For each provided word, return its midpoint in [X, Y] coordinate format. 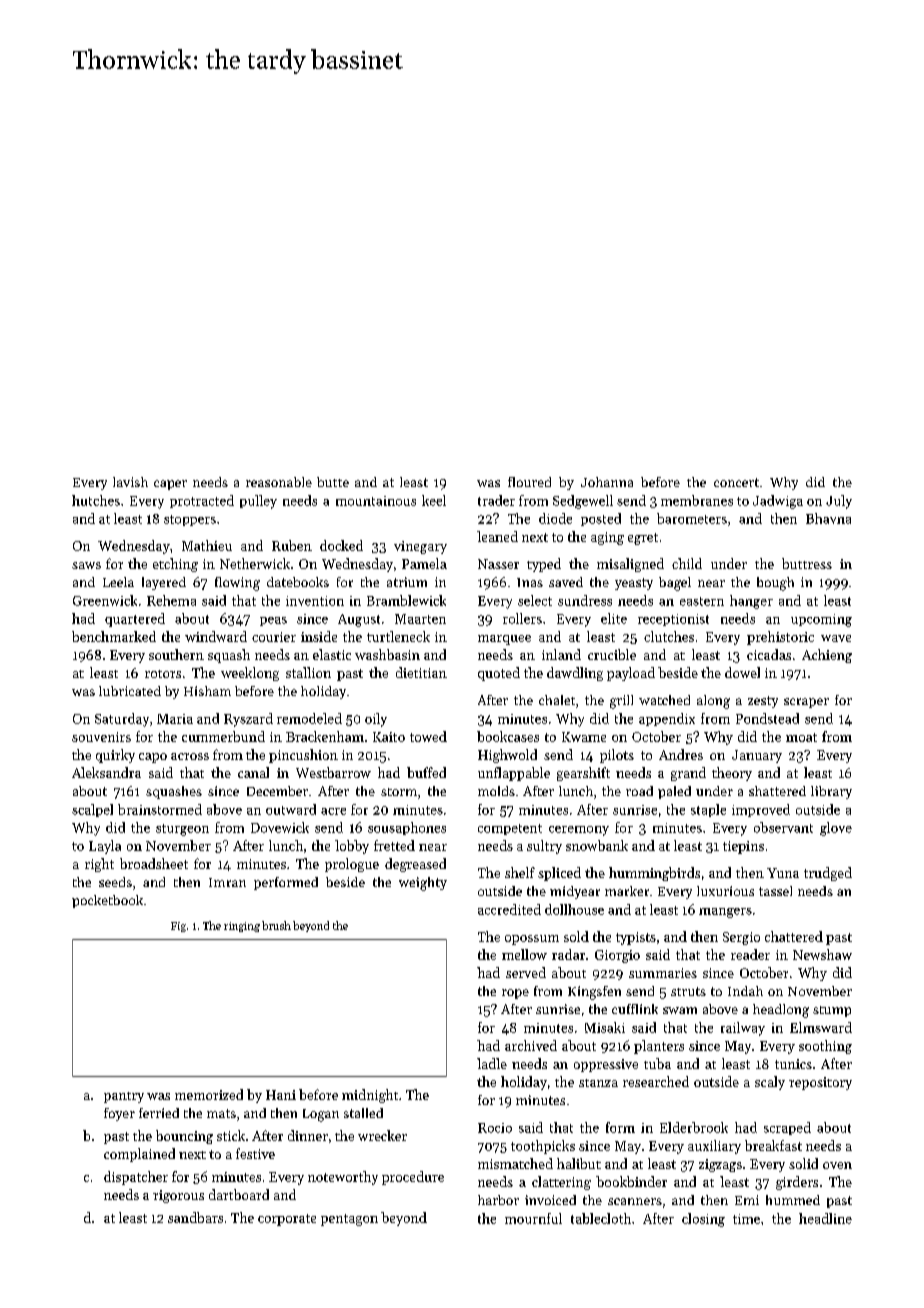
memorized [209, 1094]
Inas [530, 582]
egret [643, 539]
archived [531, 1045]
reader [750, 954]
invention [315, 601]
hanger [751, 602]
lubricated [130, 691]
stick [231, 1135]
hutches [96, 500]
